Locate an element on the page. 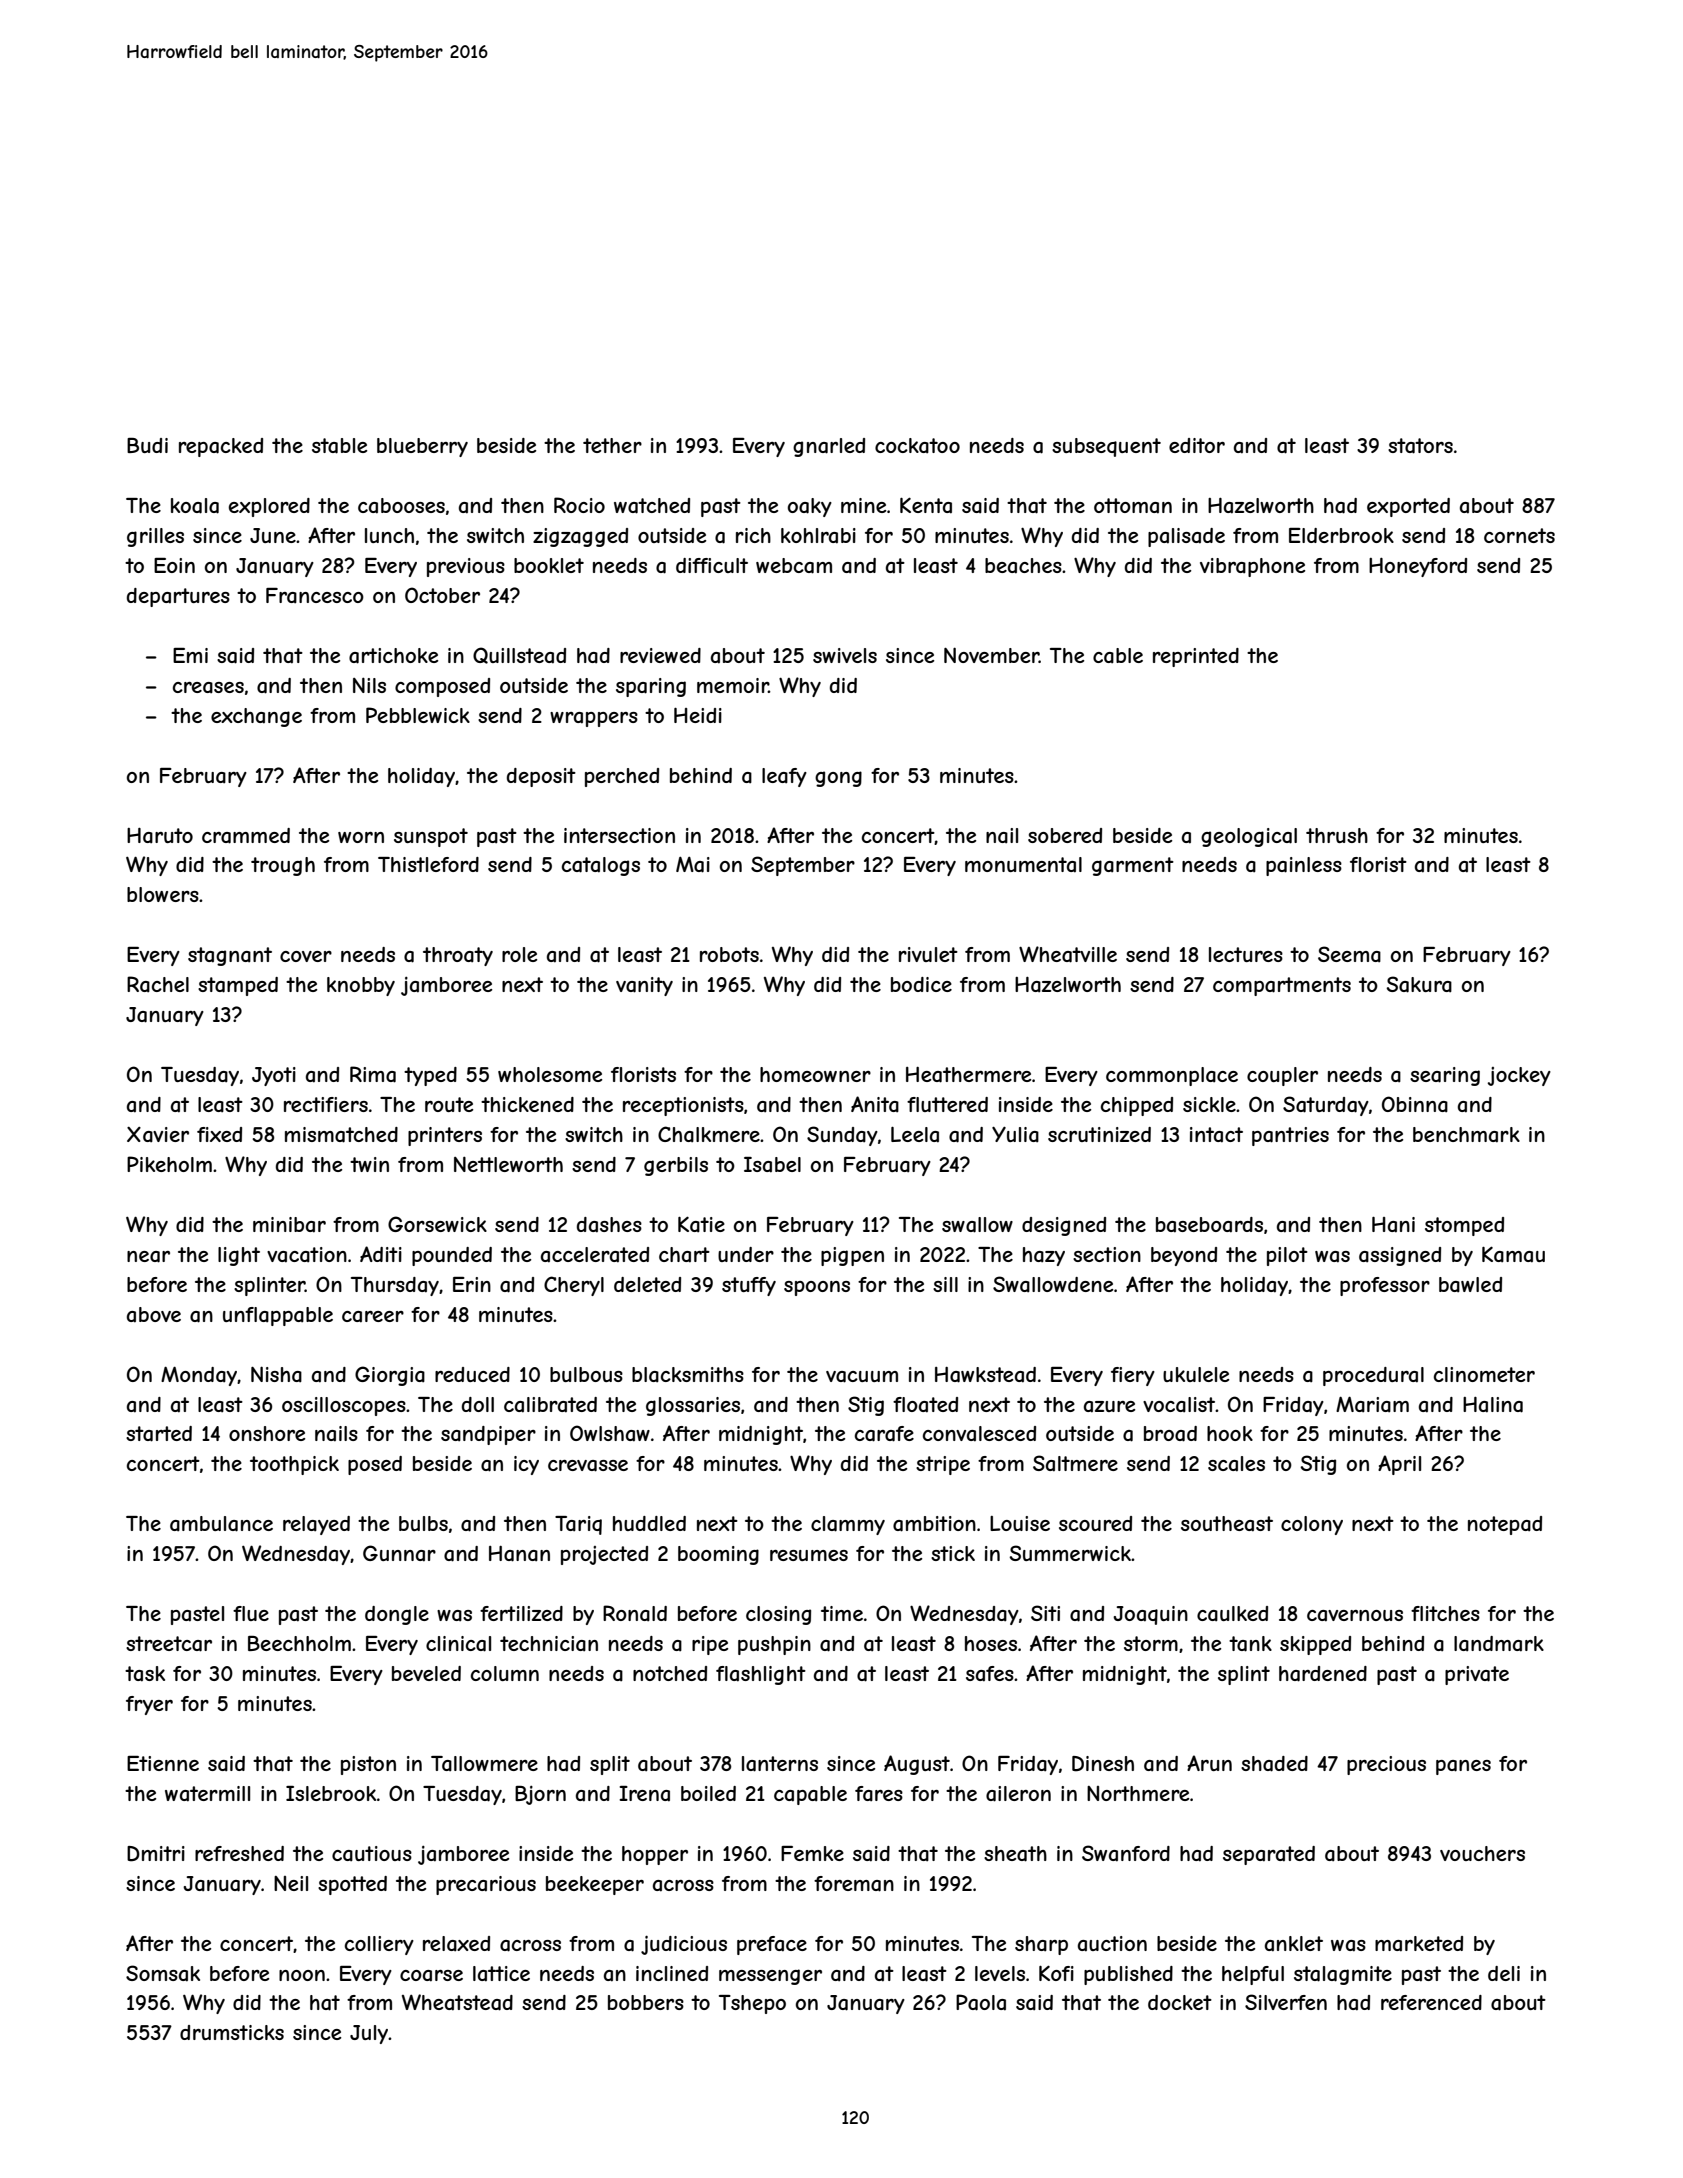 This document has height=2178, width=1683. beaches is located at coordinates (1023, 566).
